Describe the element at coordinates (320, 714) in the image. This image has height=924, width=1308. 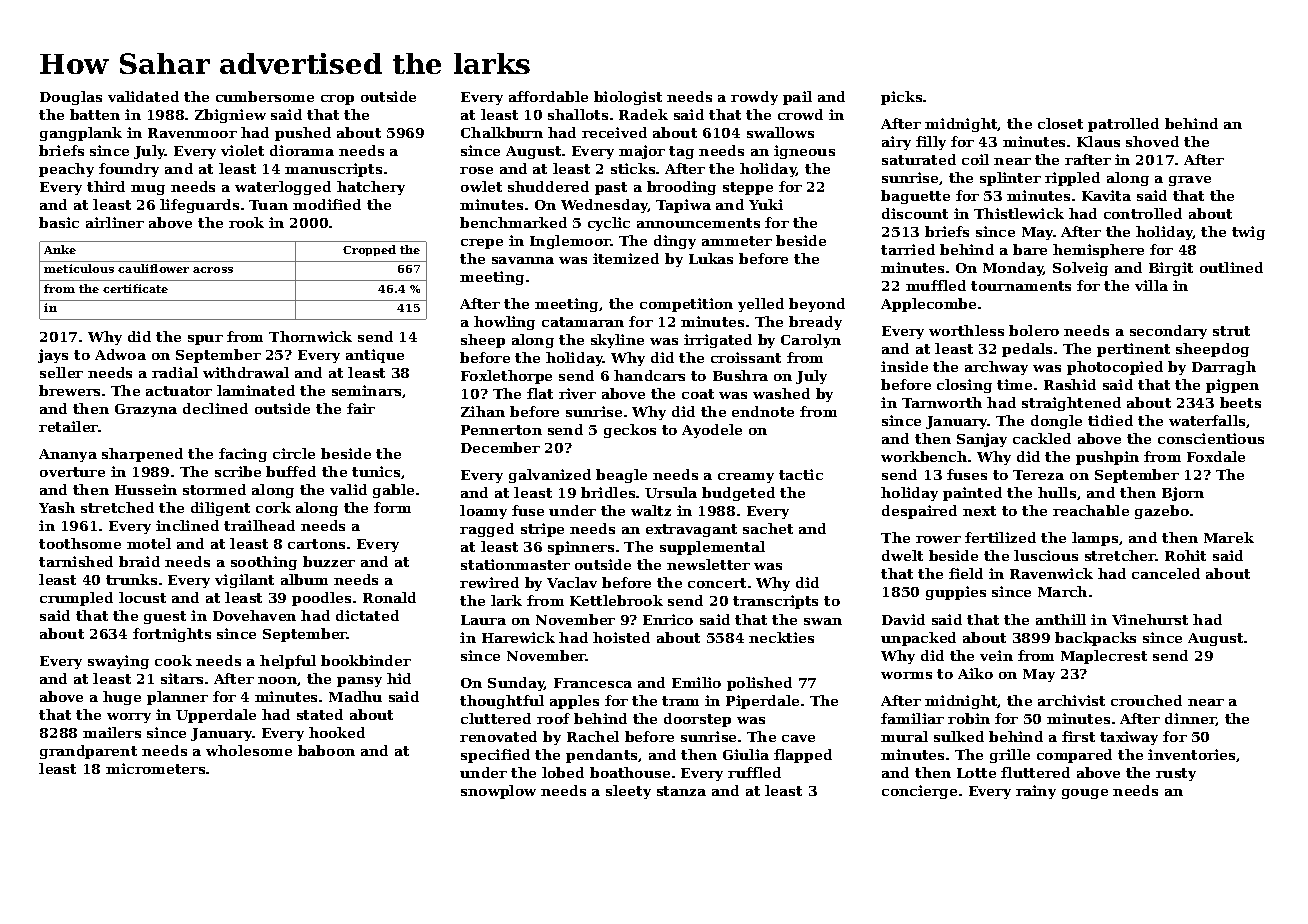
I see `stated` at that location.
